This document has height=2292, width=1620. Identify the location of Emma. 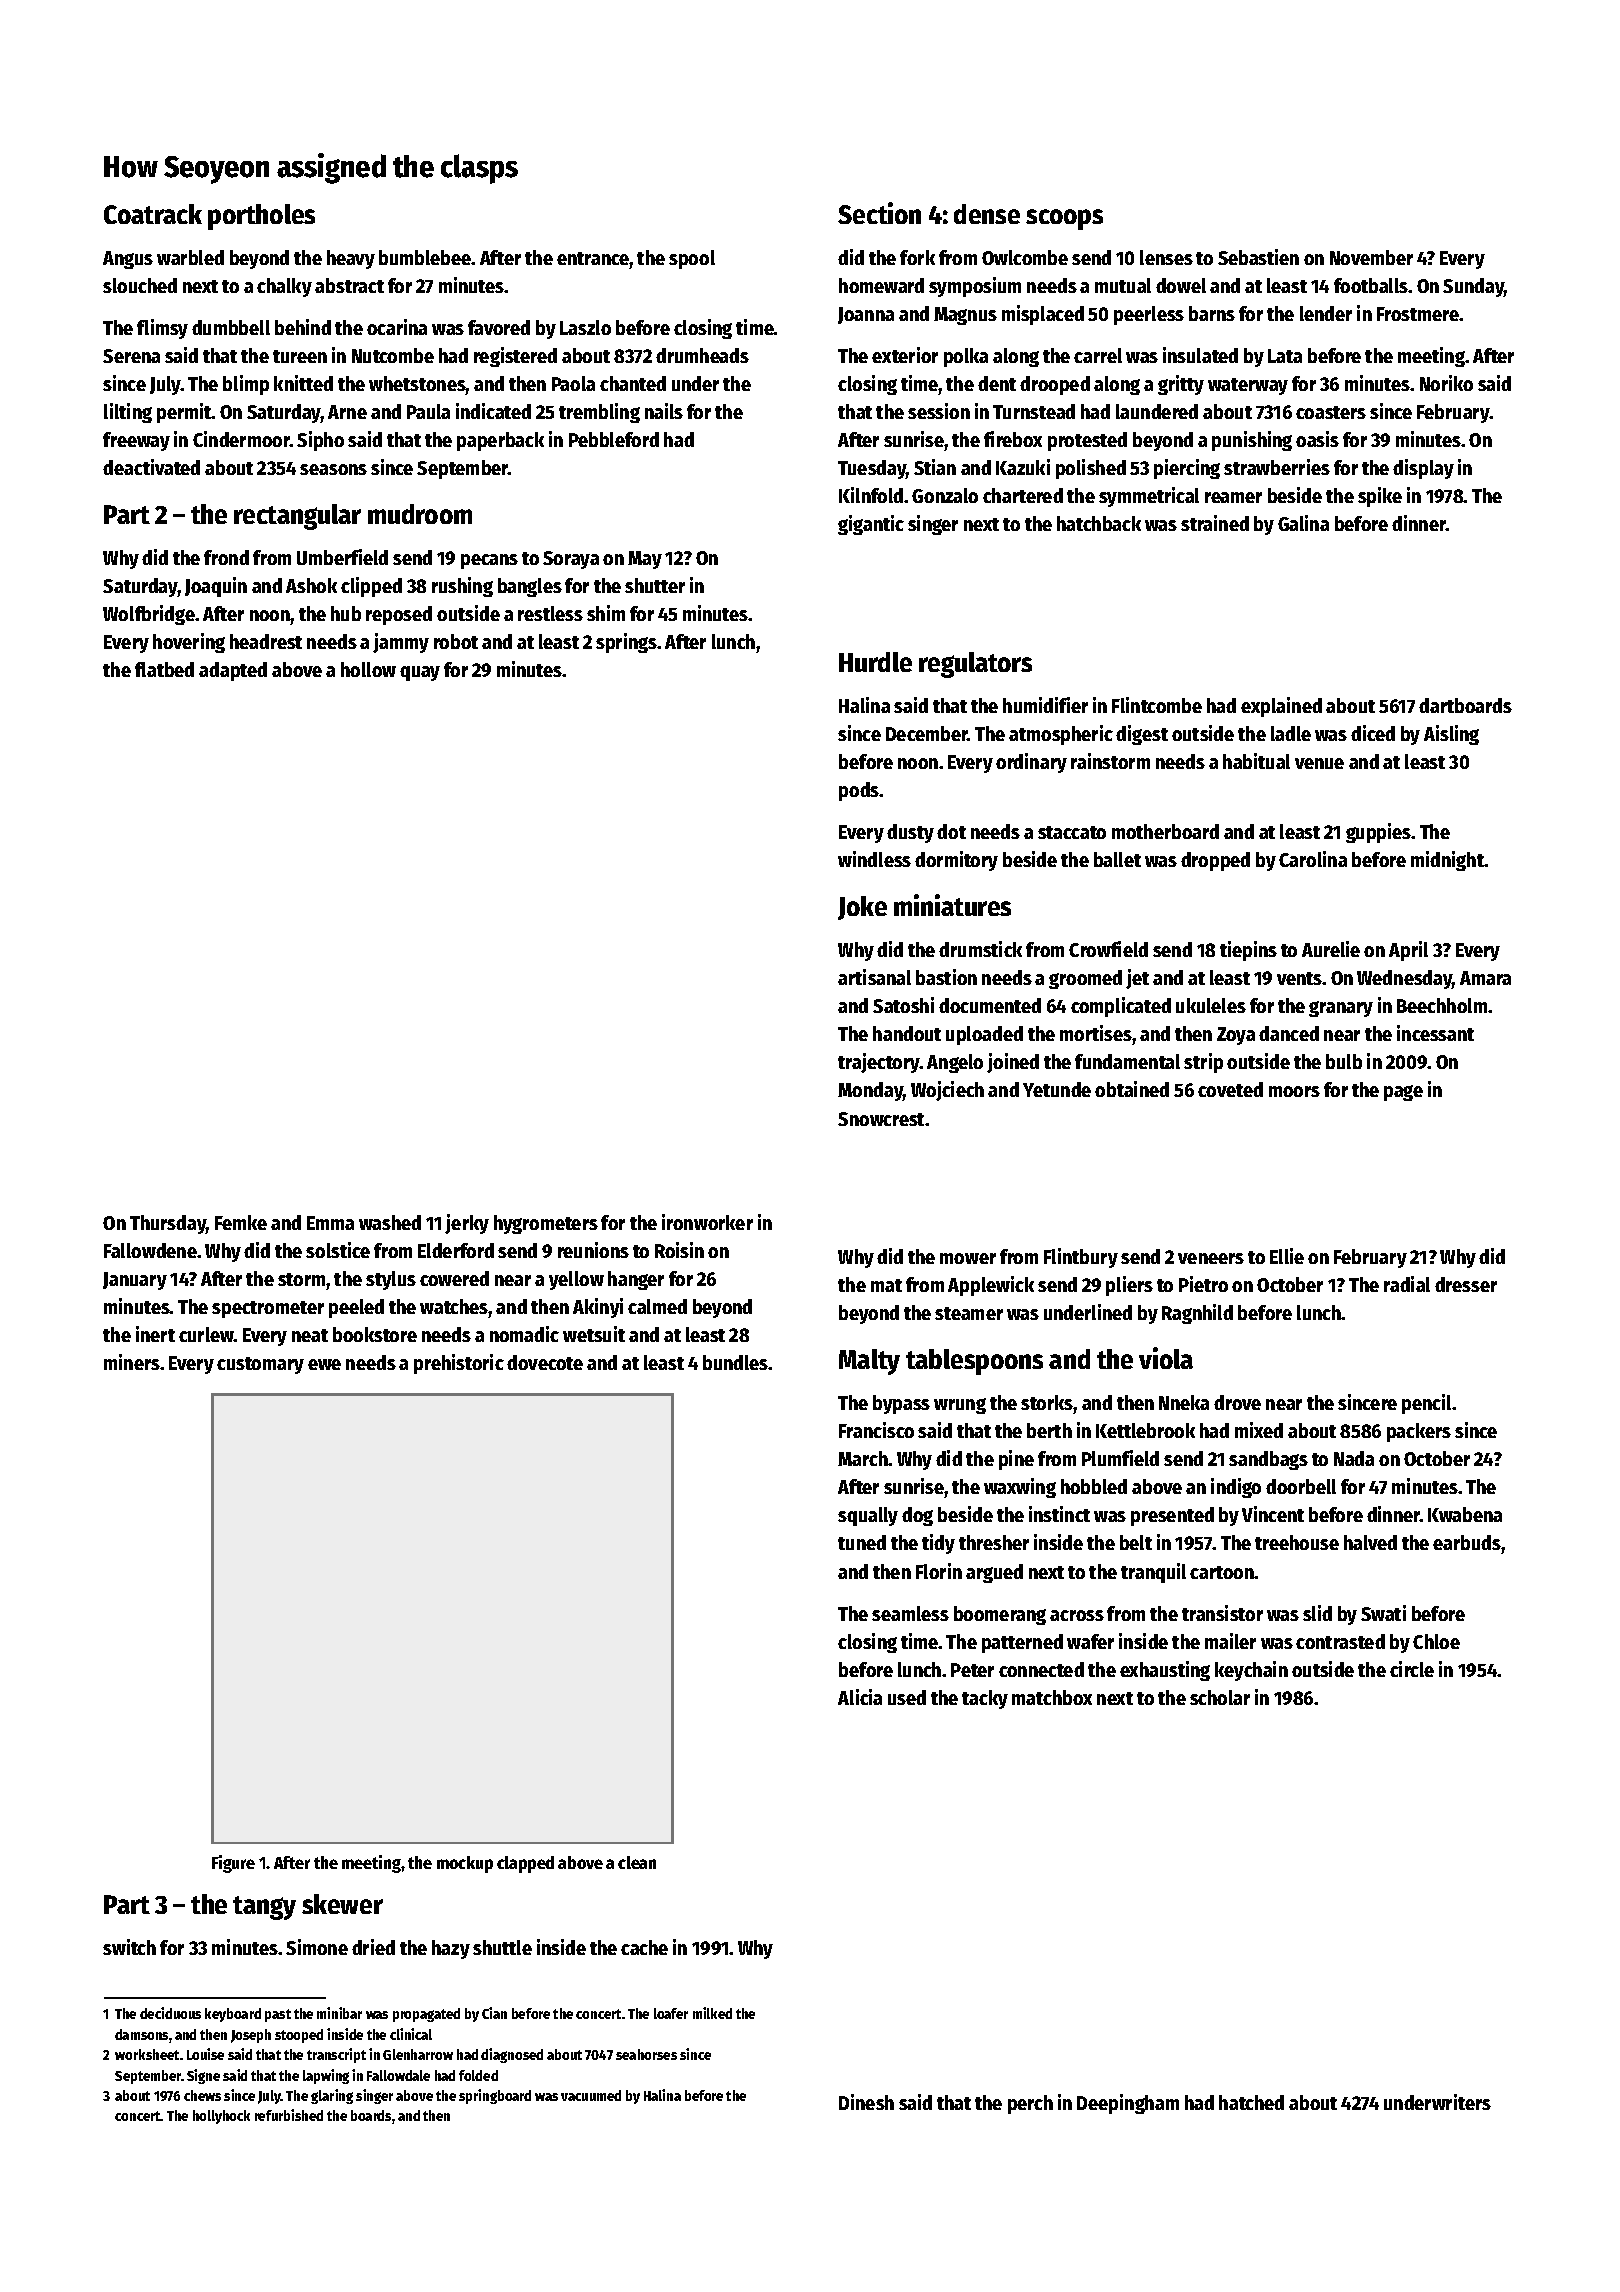
(330, 1223).
